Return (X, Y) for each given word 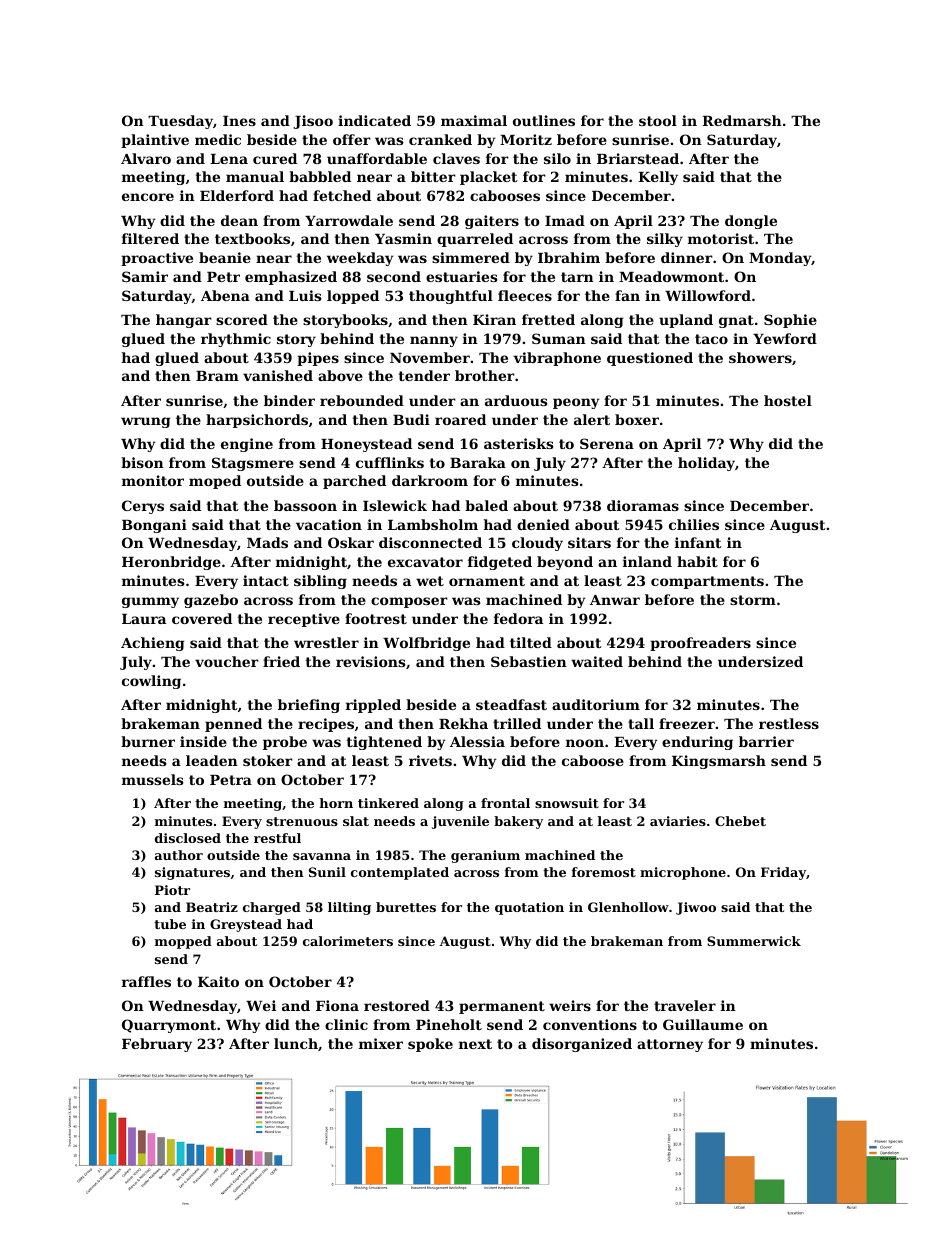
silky (665, 240)
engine (247, 445)
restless (789, 723)
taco (711, 339)
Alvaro (146, 158)
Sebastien (529, 661)
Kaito (218, 981)
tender (424, 375)
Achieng (153, 644)
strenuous (302, 821)
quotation (529, 908)
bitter (433, 176)
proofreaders (700, 644)
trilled (517, 723)
